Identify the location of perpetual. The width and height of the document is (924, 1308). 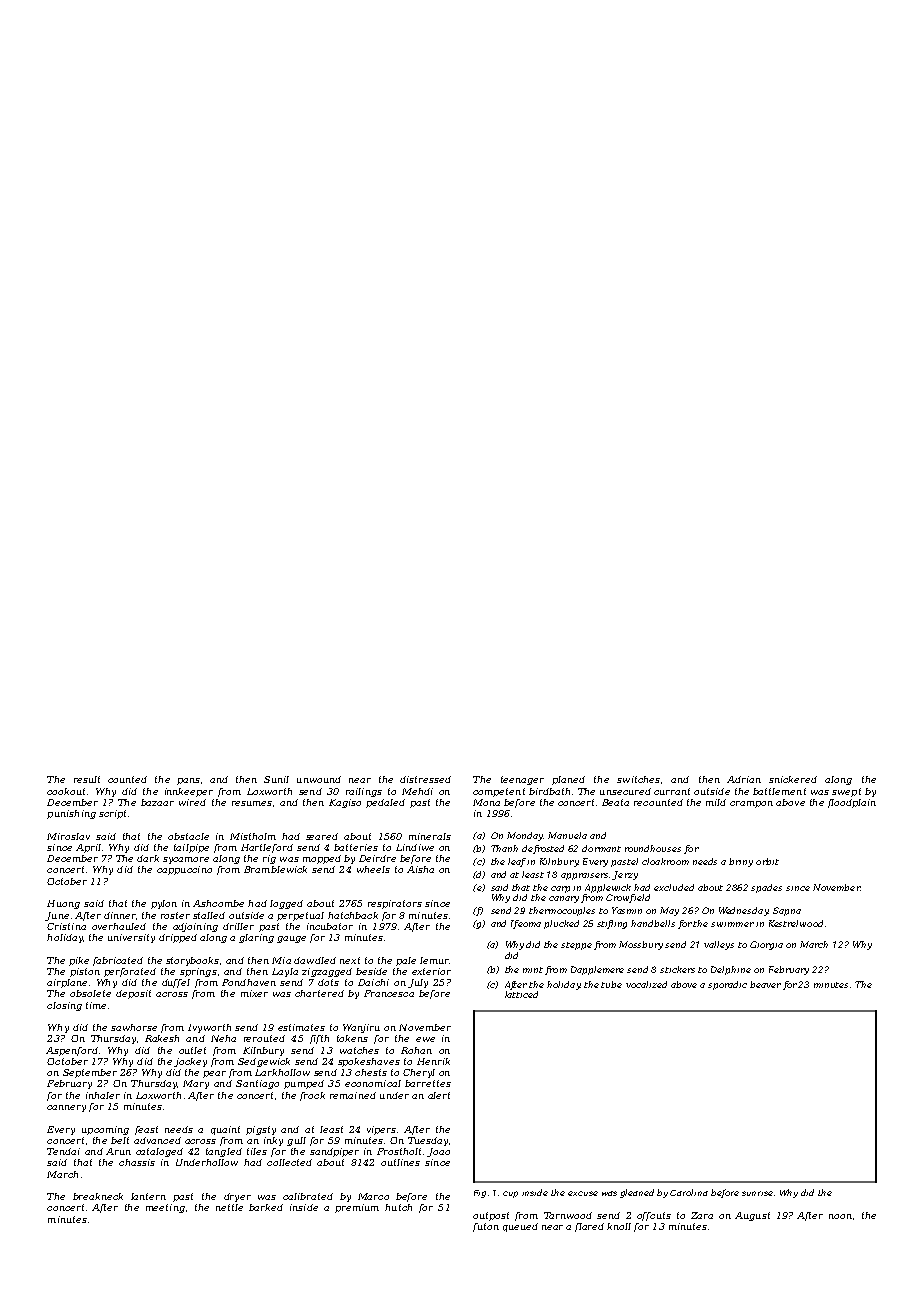
(300, 916).
